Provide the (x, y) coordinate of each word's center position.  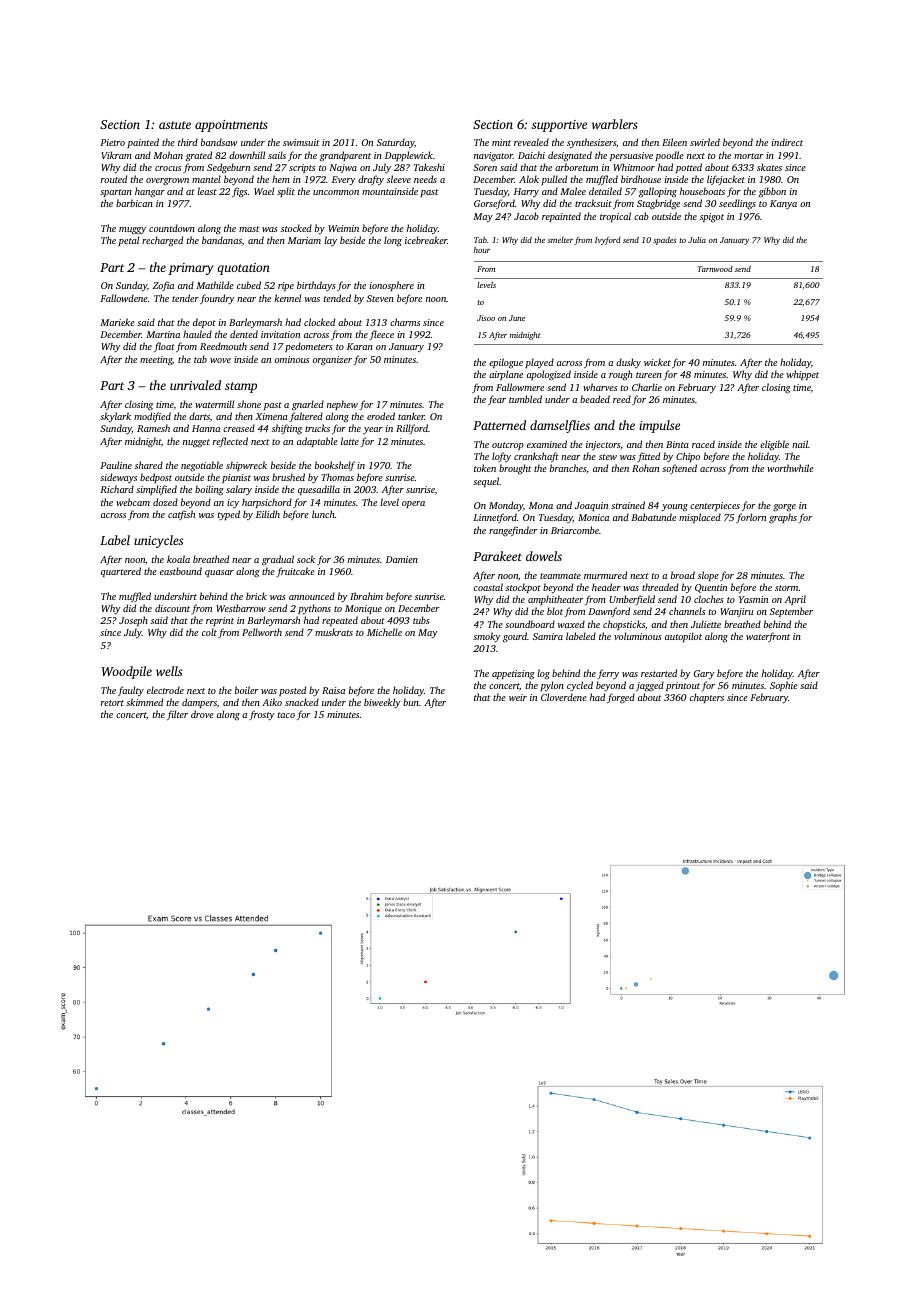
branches (568, 468)
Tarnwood (715, 269)
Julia (697, 240)
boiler (246, 690)
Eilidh (268, 514)
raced (703, 444)
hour (482, 250)
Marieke (117, 322)
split (286, 192)
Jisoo (486, 318)
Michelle (384, 632)
